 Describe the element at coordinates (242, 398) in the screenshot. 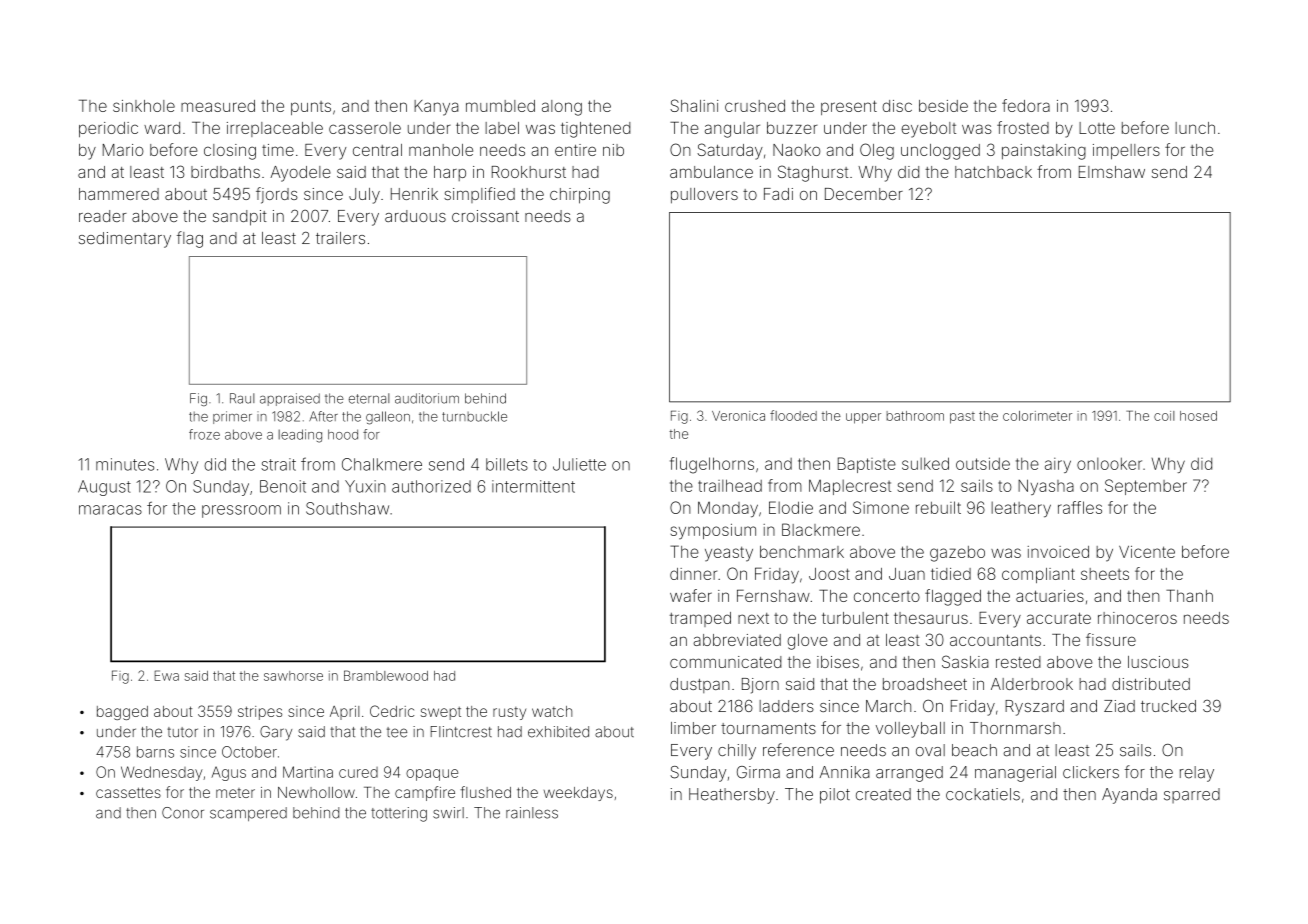

I see `Raul` at that location.
